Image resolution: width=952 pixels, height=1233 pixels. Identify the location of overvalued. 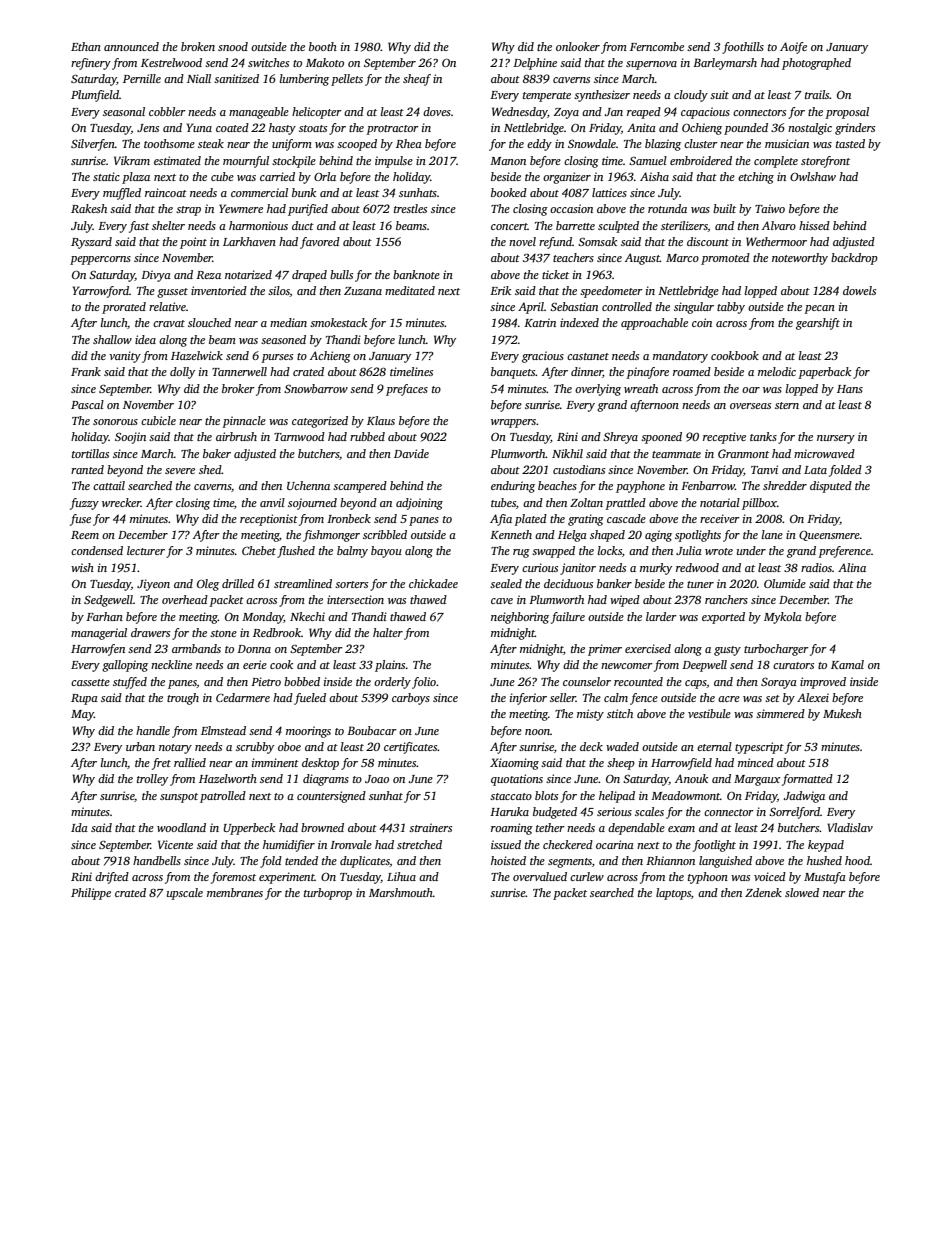
(540, 876).
